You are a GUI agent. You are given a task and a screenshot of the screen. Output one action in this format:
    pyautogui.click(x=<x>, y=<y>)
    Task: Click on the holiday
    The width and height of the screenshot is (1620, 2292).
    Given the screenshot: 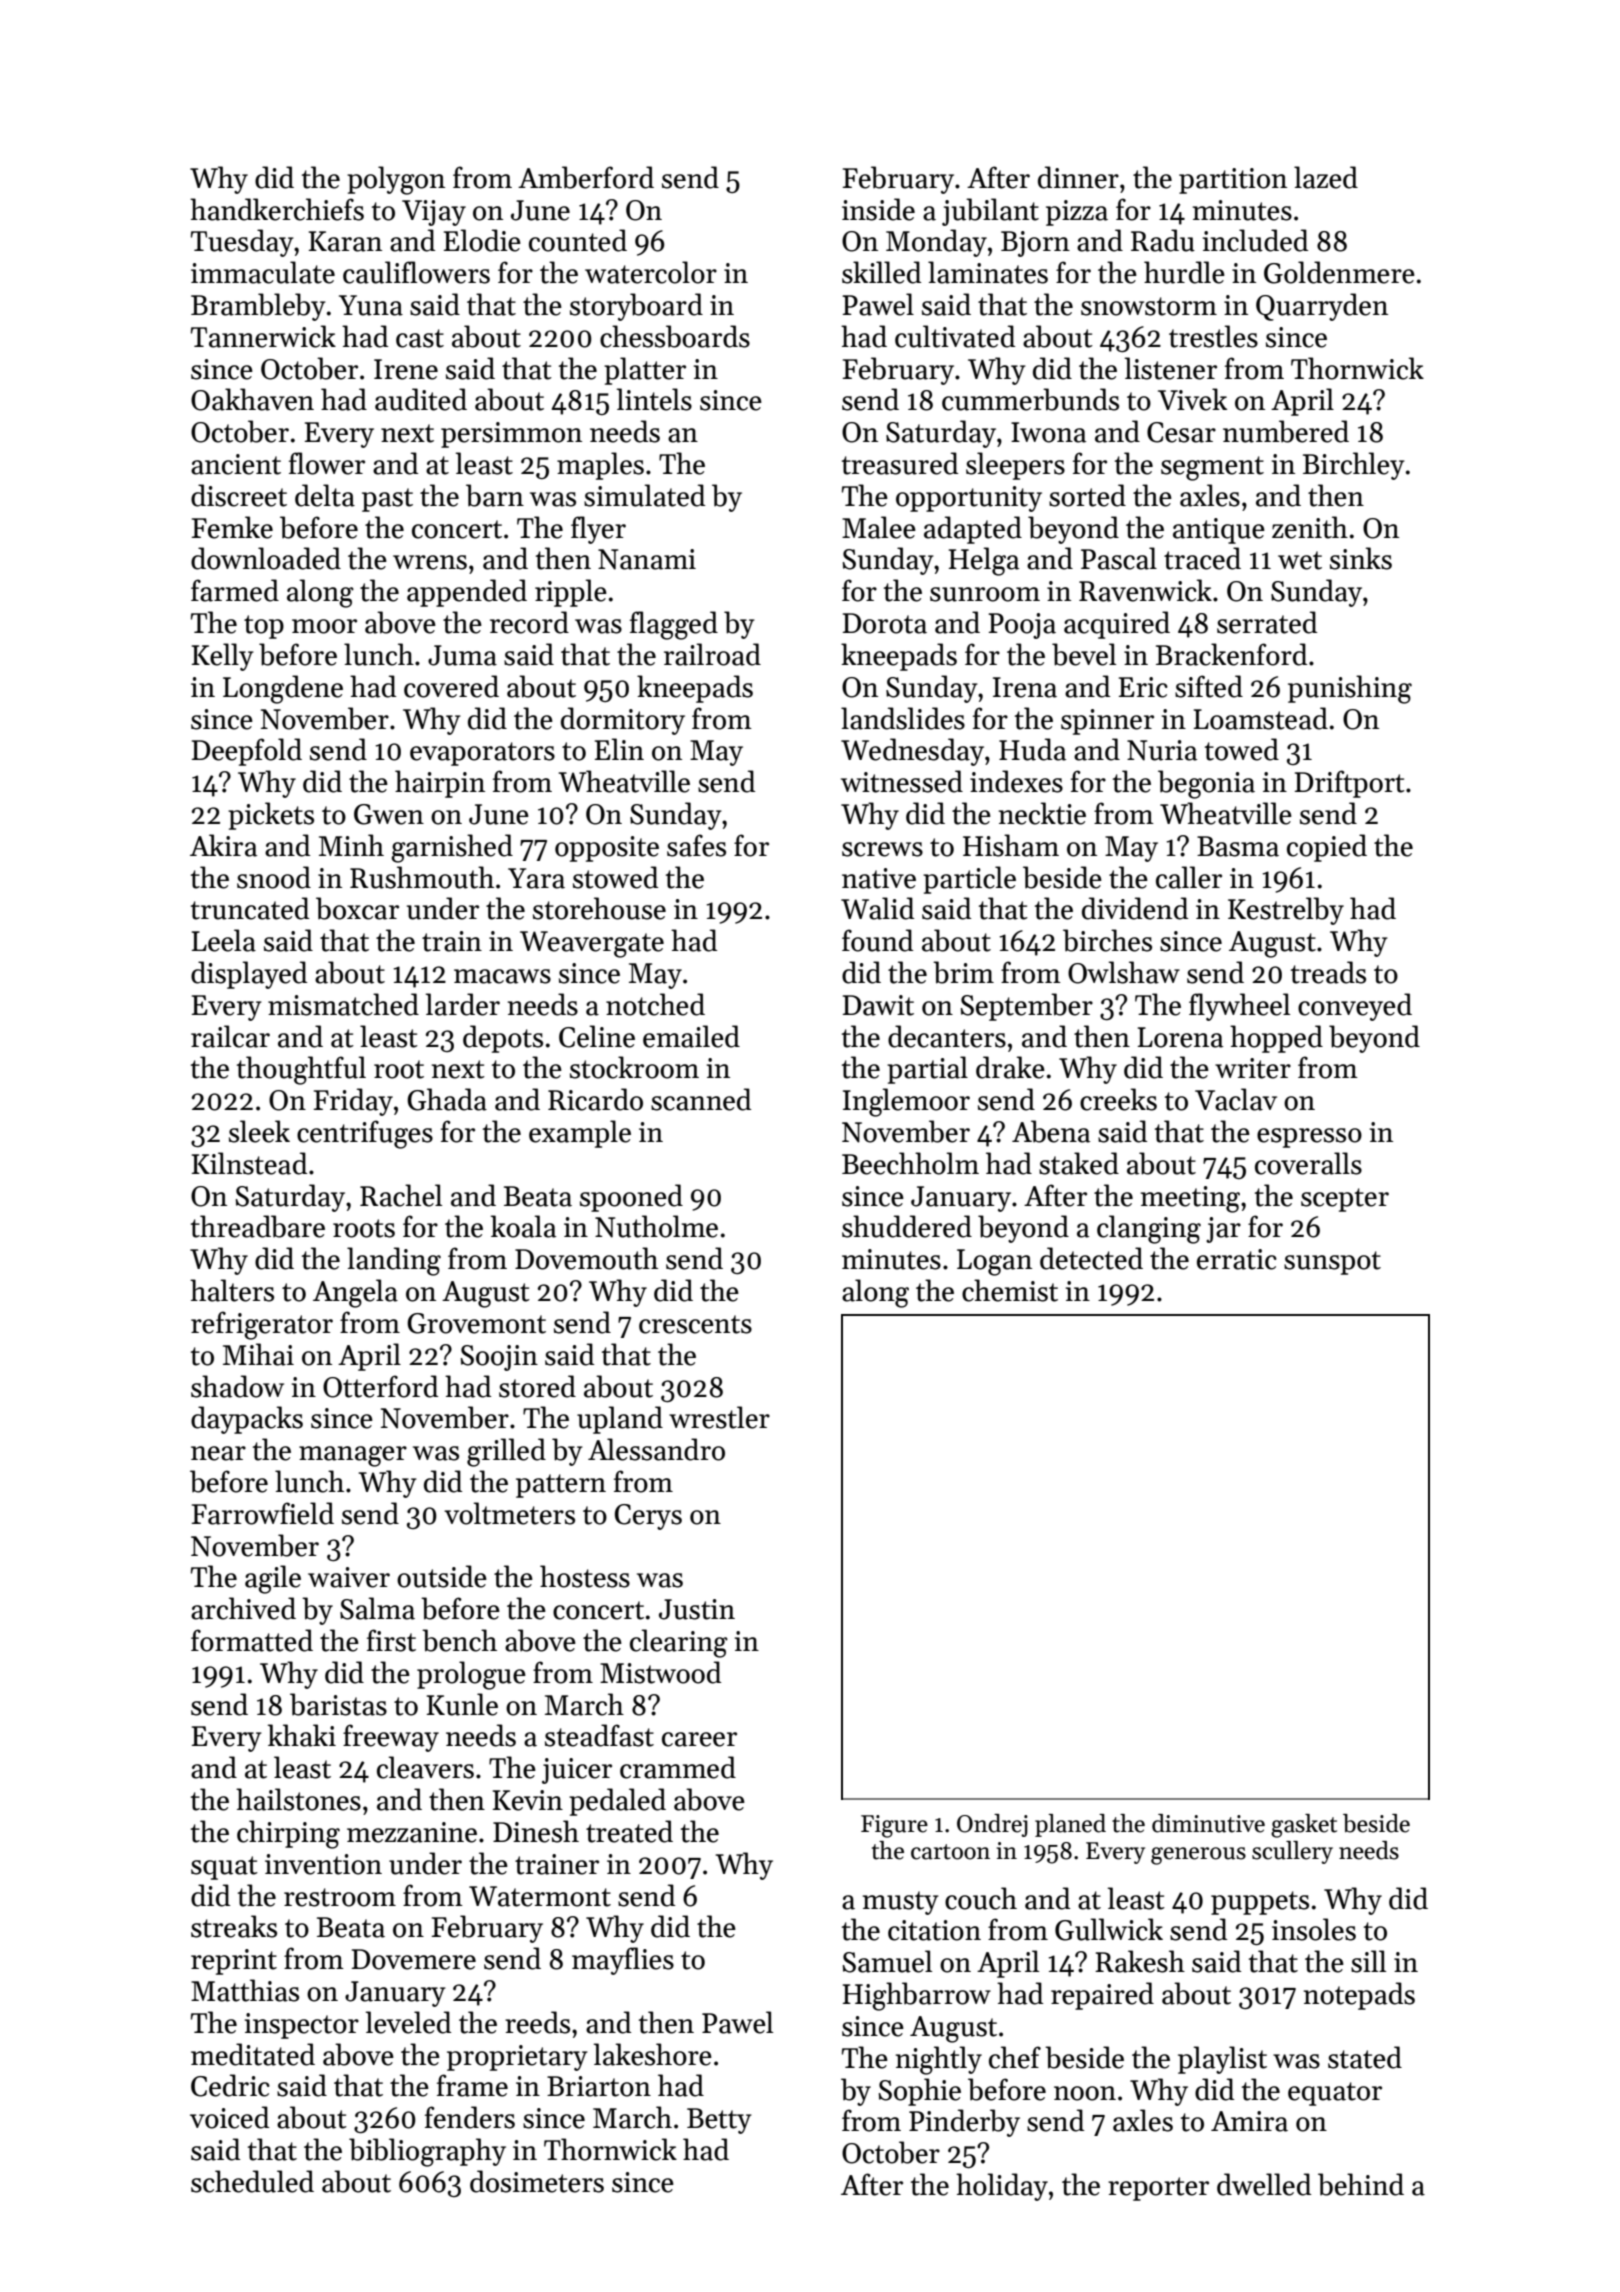 What is the action you would take?
    pyautogui.click(x=1002, y=2187)
